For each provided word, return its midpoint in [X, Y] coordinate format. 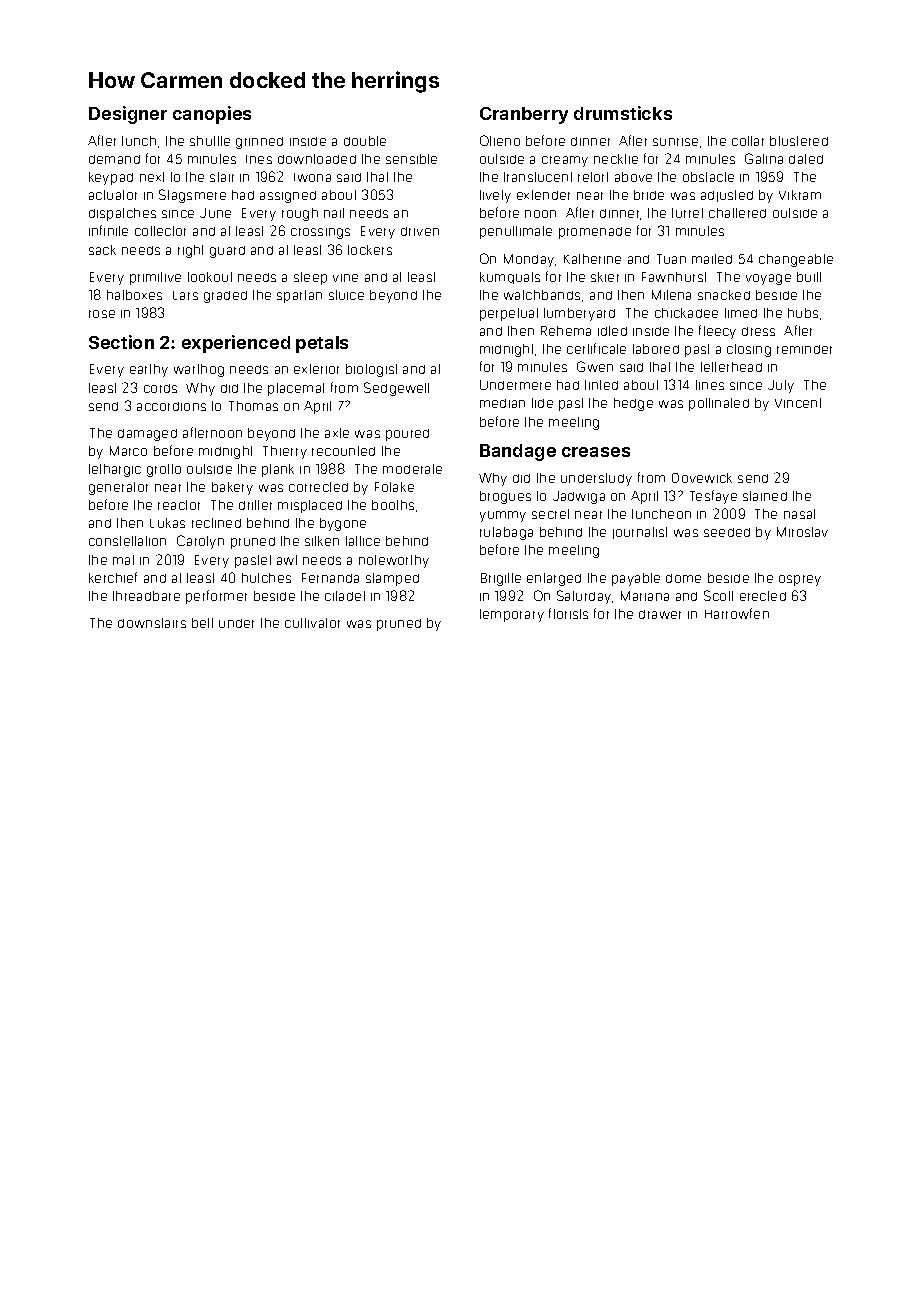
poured [407, 435]
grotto [164, 470]
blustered [799, 141]
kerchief [113, 577]
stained [765, 496]
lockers [370, 250]
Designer [128, 115]
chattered [737, 213]
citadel [345, 596]
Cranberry [524, 115]
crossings [320, 233]
